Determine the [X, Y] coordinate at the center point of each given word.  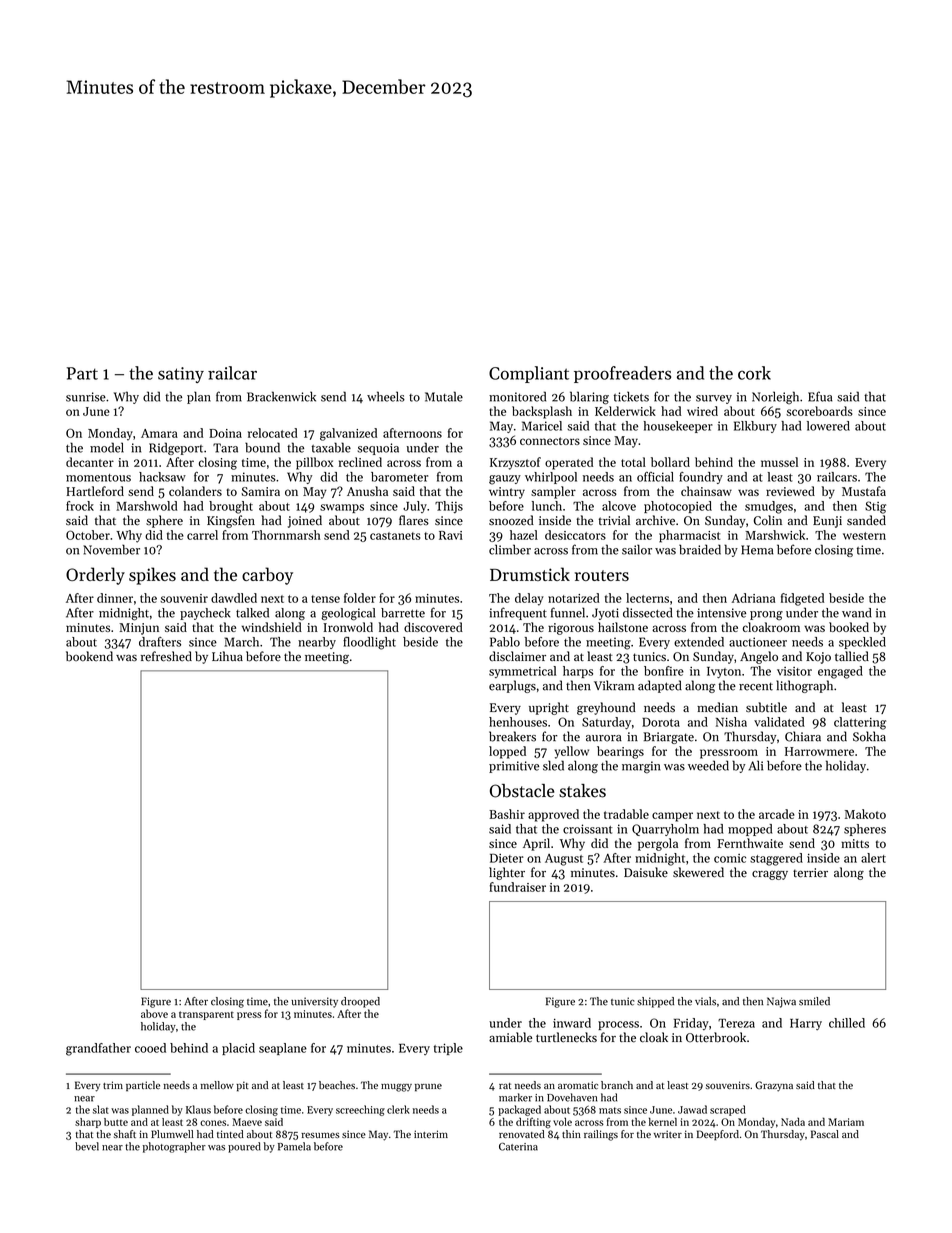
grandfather [98, 1049]
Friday [691, 1024]
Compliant [529, 374]
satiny [181, 375]
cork [754, 373]
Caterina [518, 1147]
